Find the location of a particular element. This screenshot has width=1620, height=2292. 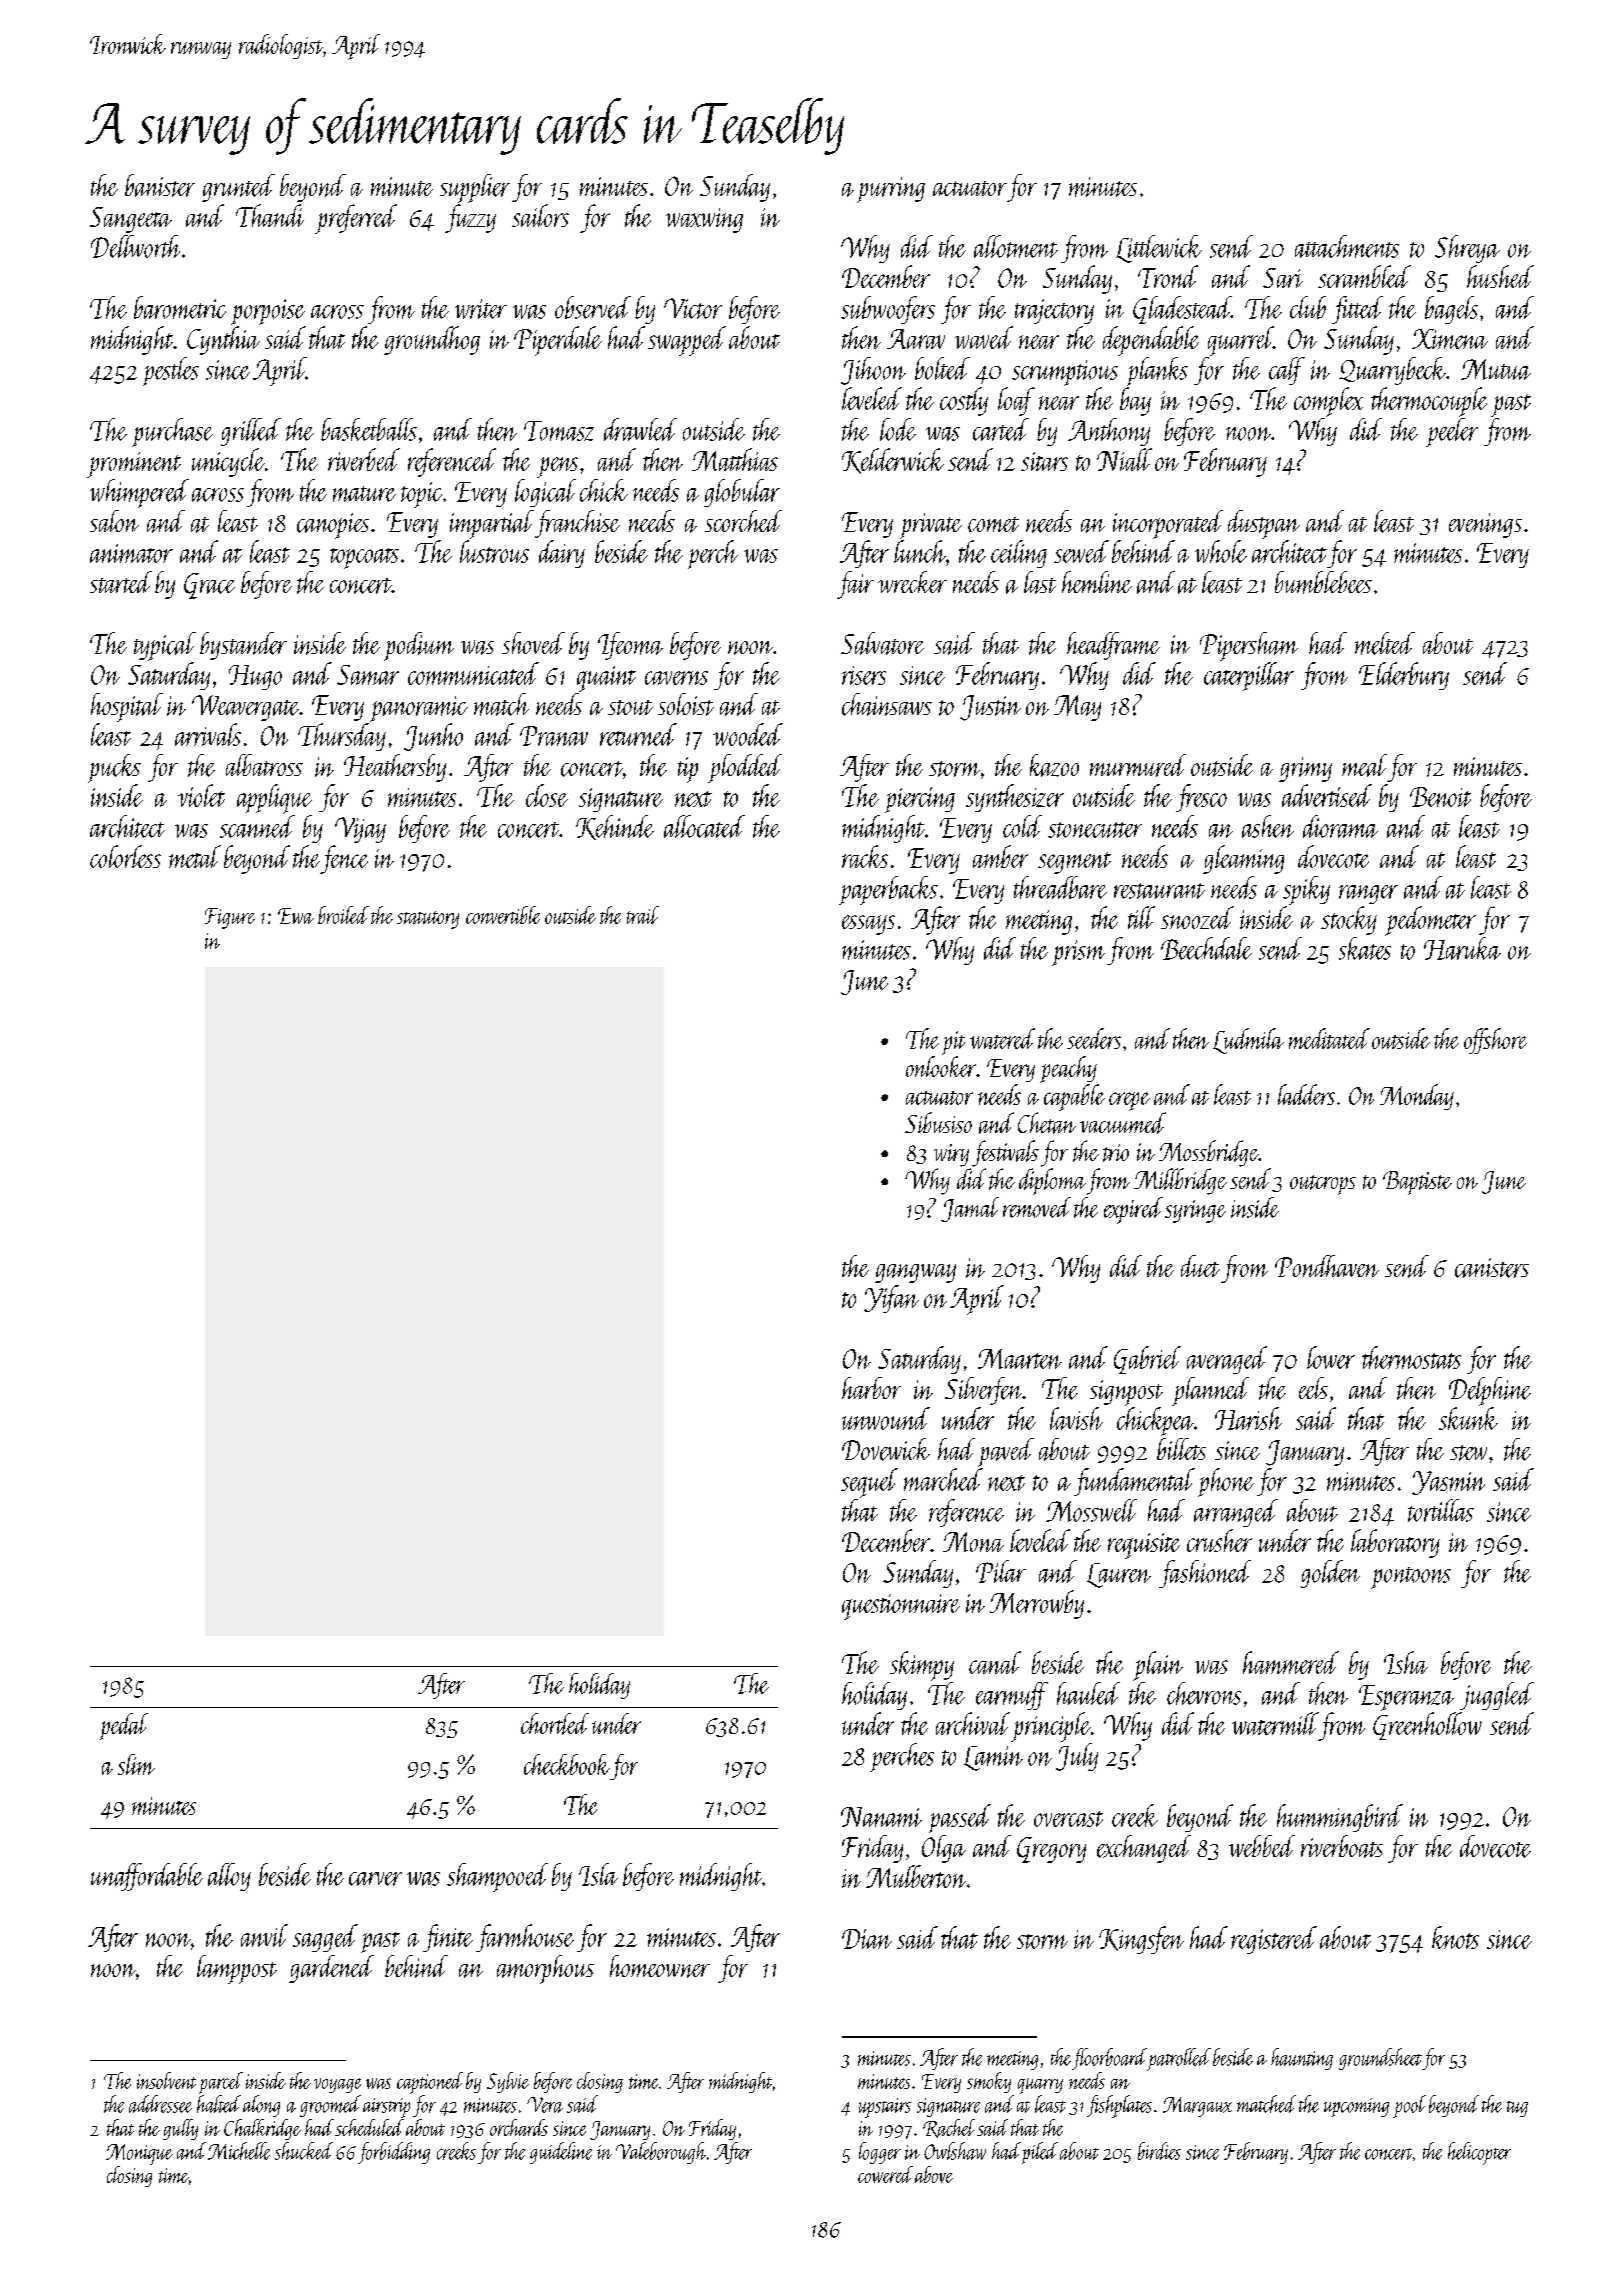

Mutua is located at coordinates (1496, 369).
